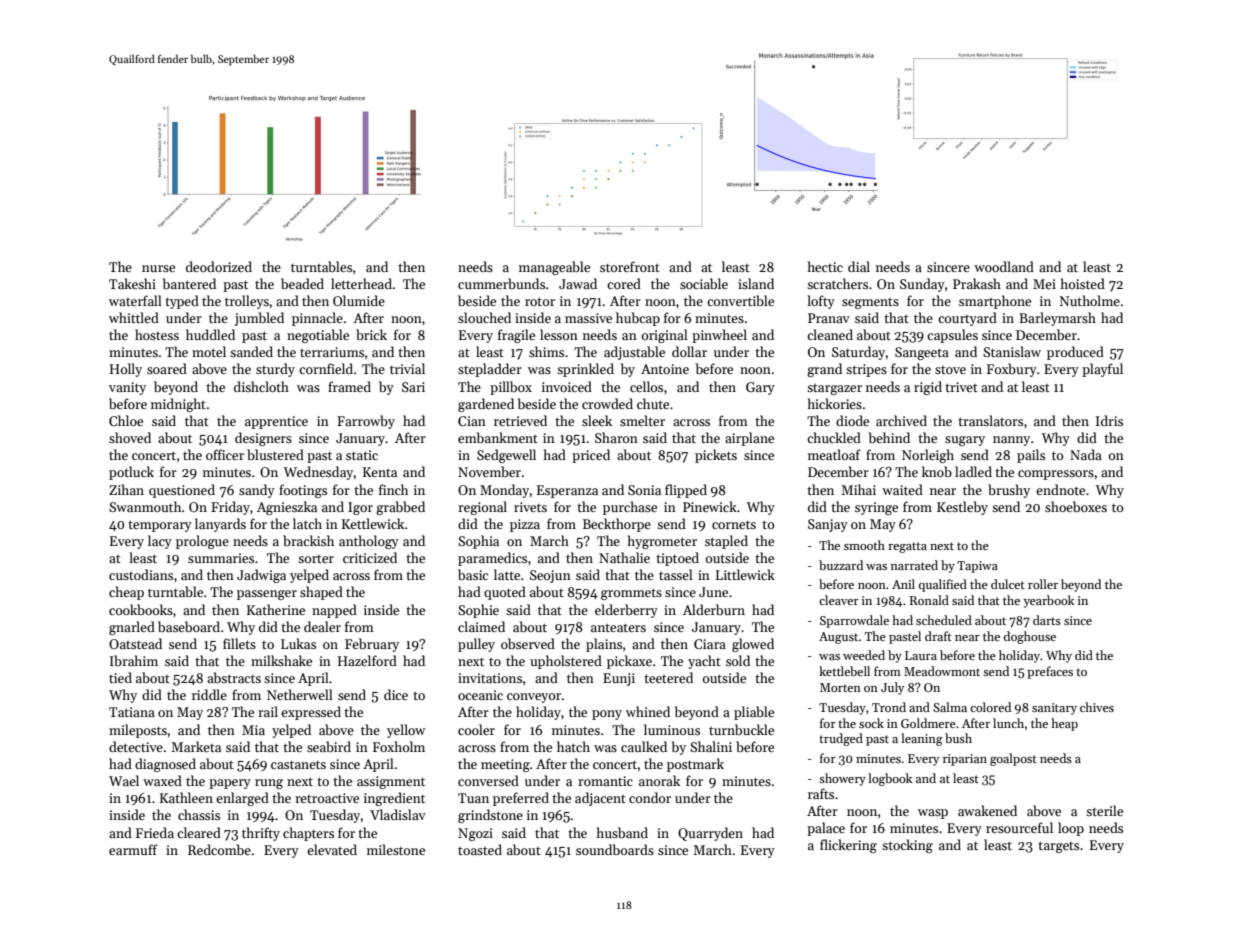 The image size is (1233, 952). What do you see at coordinates (480, 849) in the screenshot?
I see `toasted` at bounding box center [480, 849].
